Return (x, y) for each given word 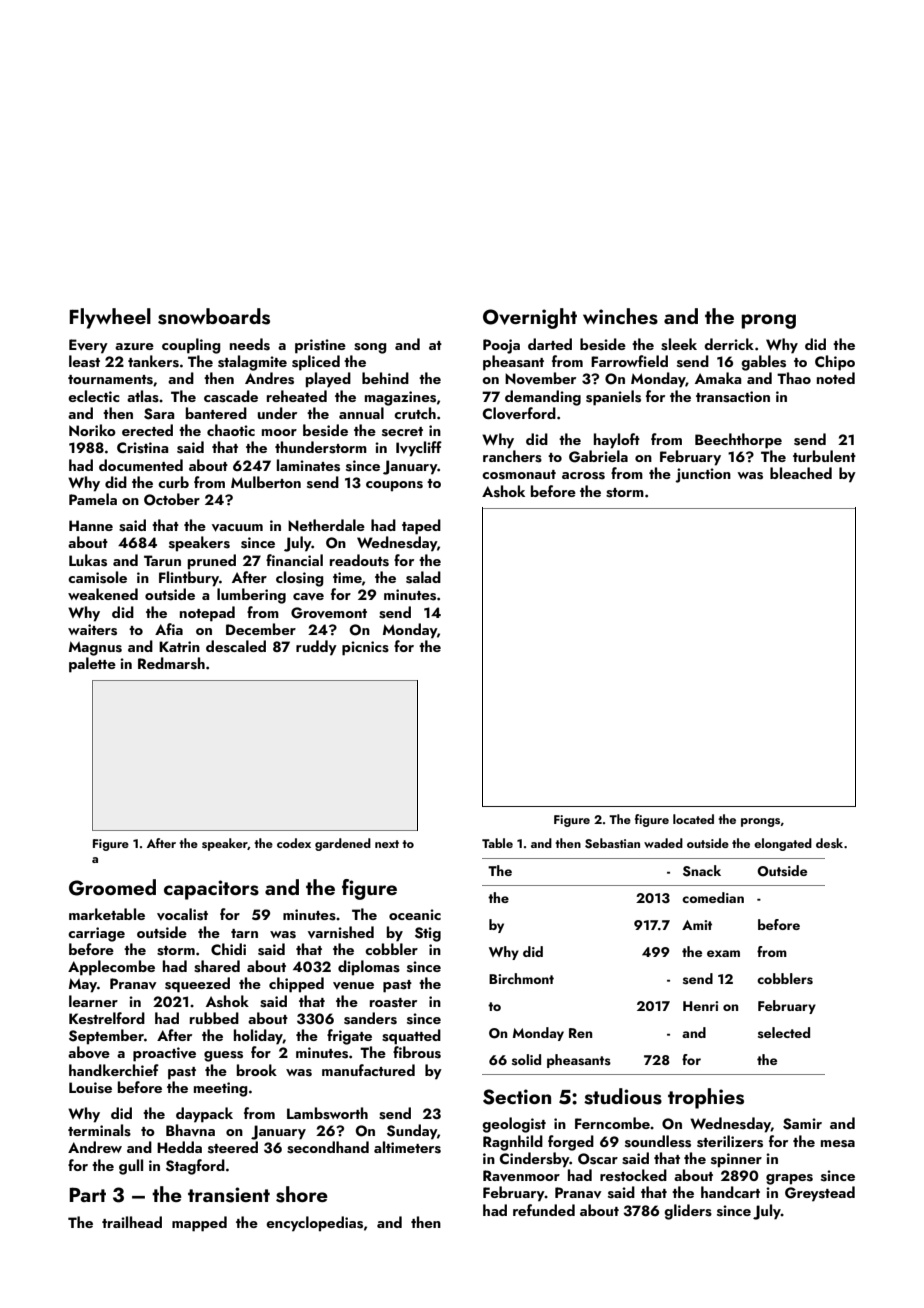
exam (723, 953)
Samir (802, 1124)
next (387, 844)
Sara (159, 414)
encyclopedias (314, 1224)
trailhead (132, 1222)
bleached (801, 473)
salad (423, 577)
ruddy (316, 648)
